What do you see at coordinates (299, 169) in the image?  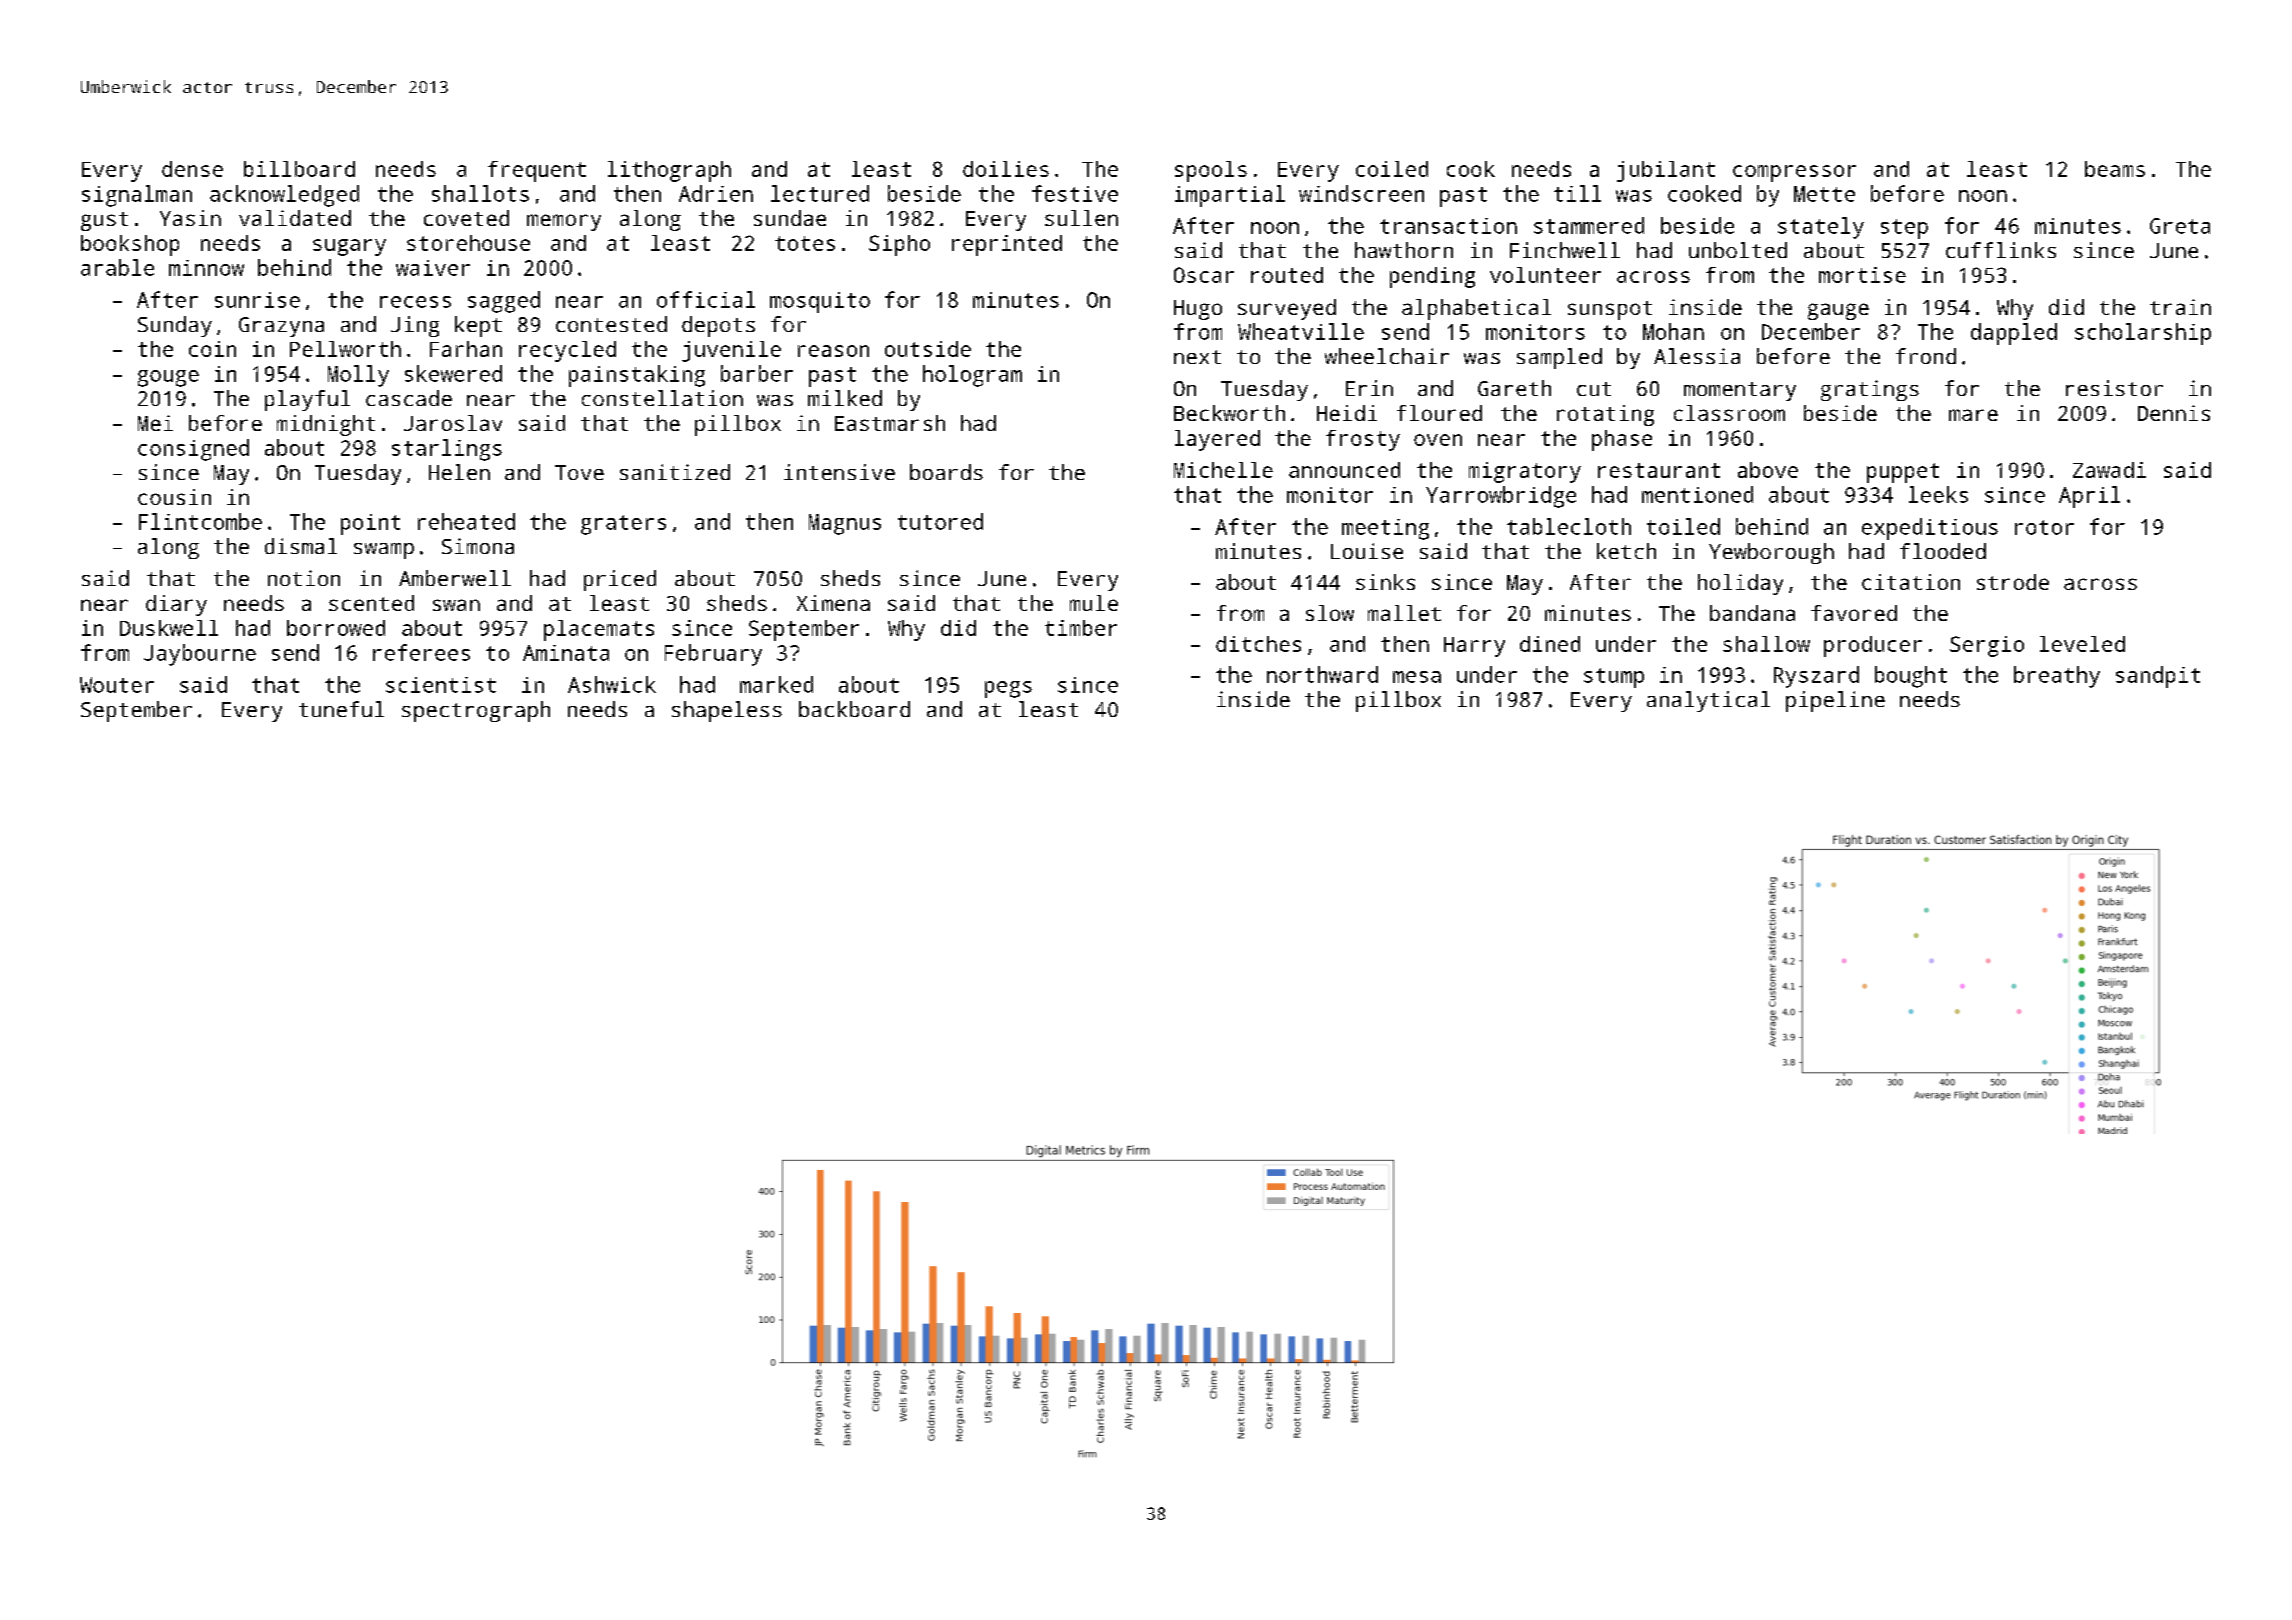 I see `billboard` at bounding box center [299, 169].
